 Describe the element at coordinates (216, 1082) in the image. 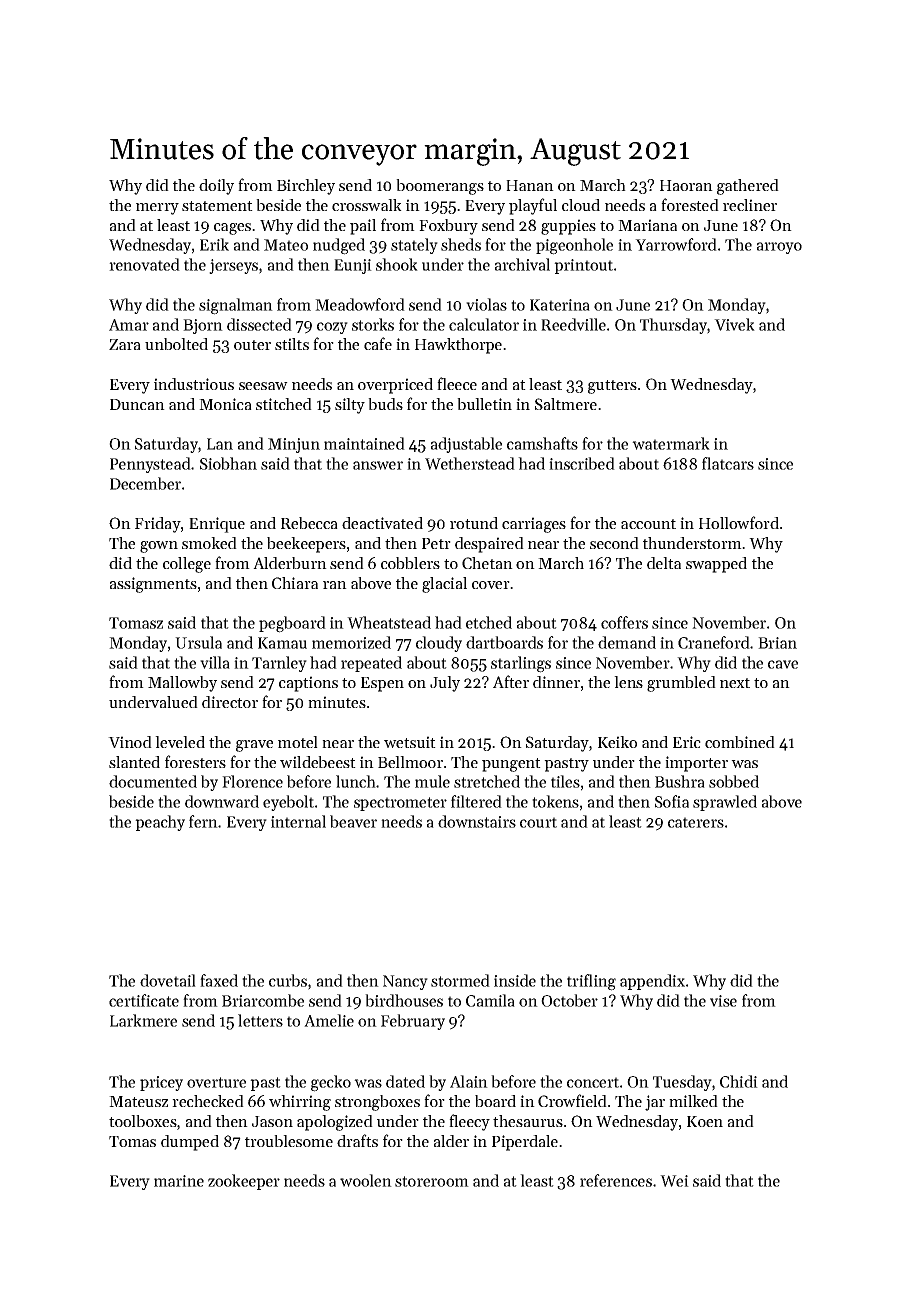

I see `overture` at that location.
